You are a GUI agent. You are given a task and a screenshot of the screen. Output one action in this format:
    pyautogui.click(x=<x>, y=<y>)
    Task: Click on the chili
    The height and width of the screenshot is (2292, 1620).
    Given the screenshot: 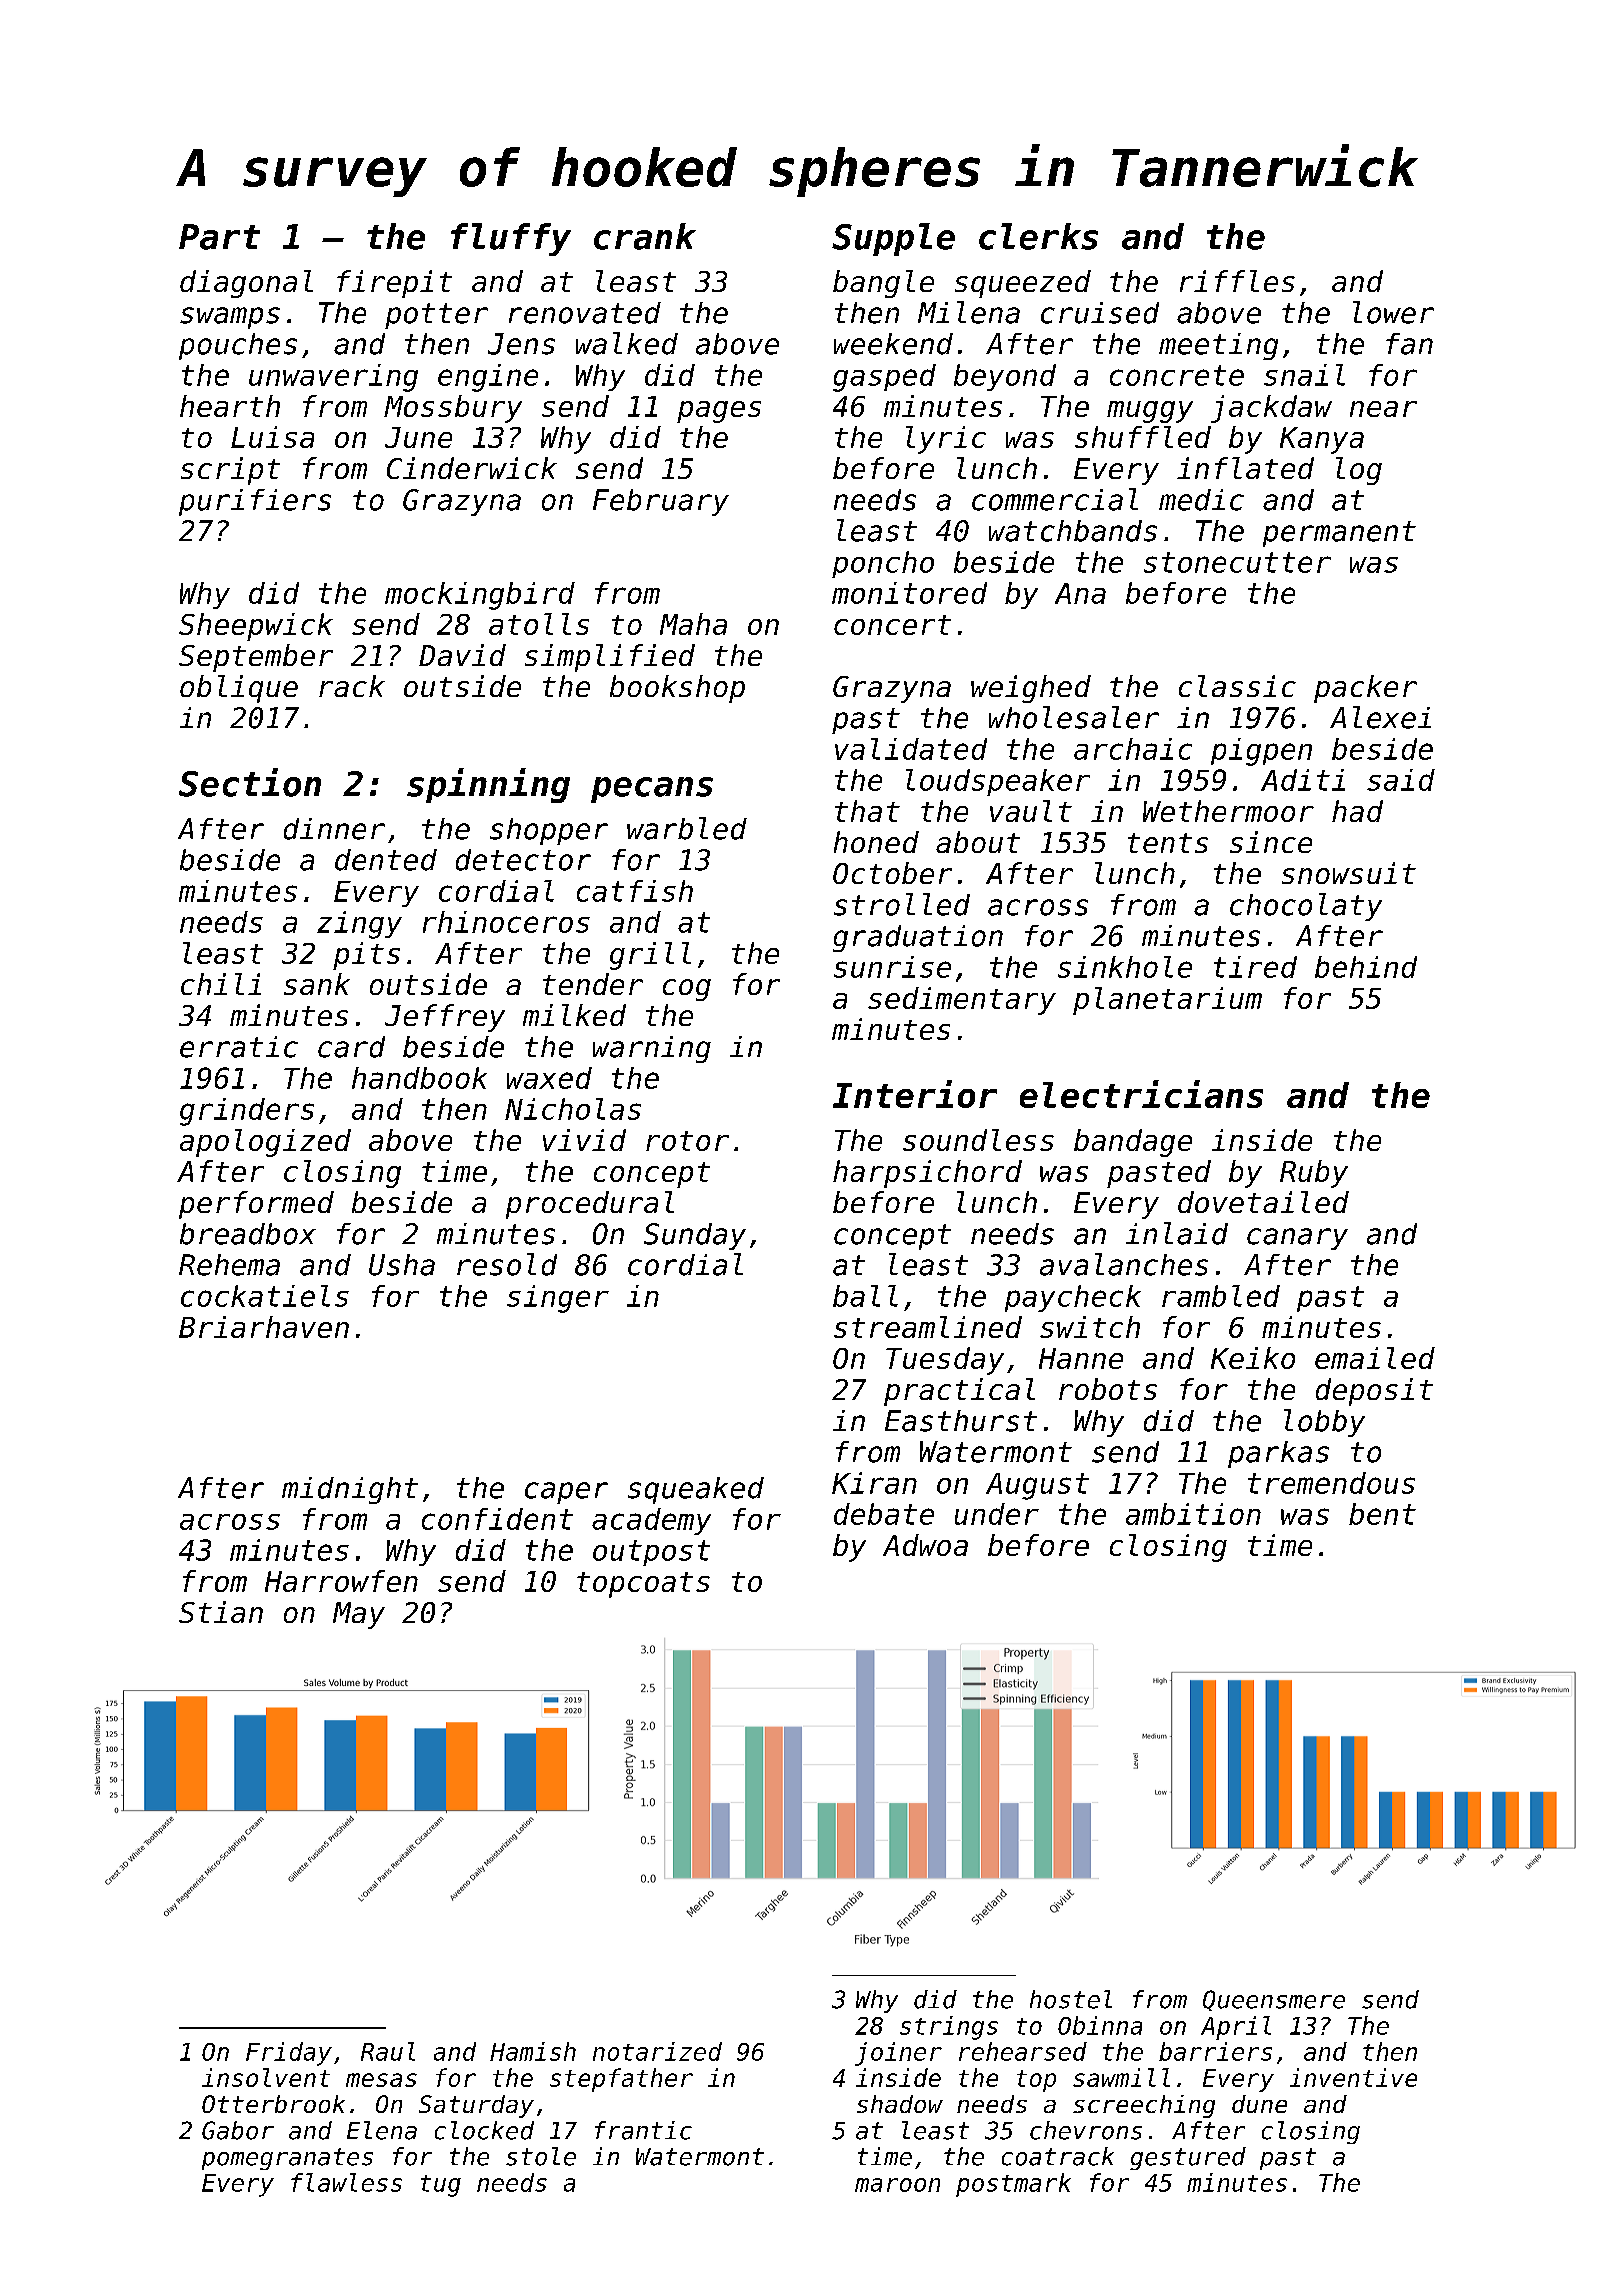 What is the action you would take?
    pyautogui.click(x=221, y=984)
